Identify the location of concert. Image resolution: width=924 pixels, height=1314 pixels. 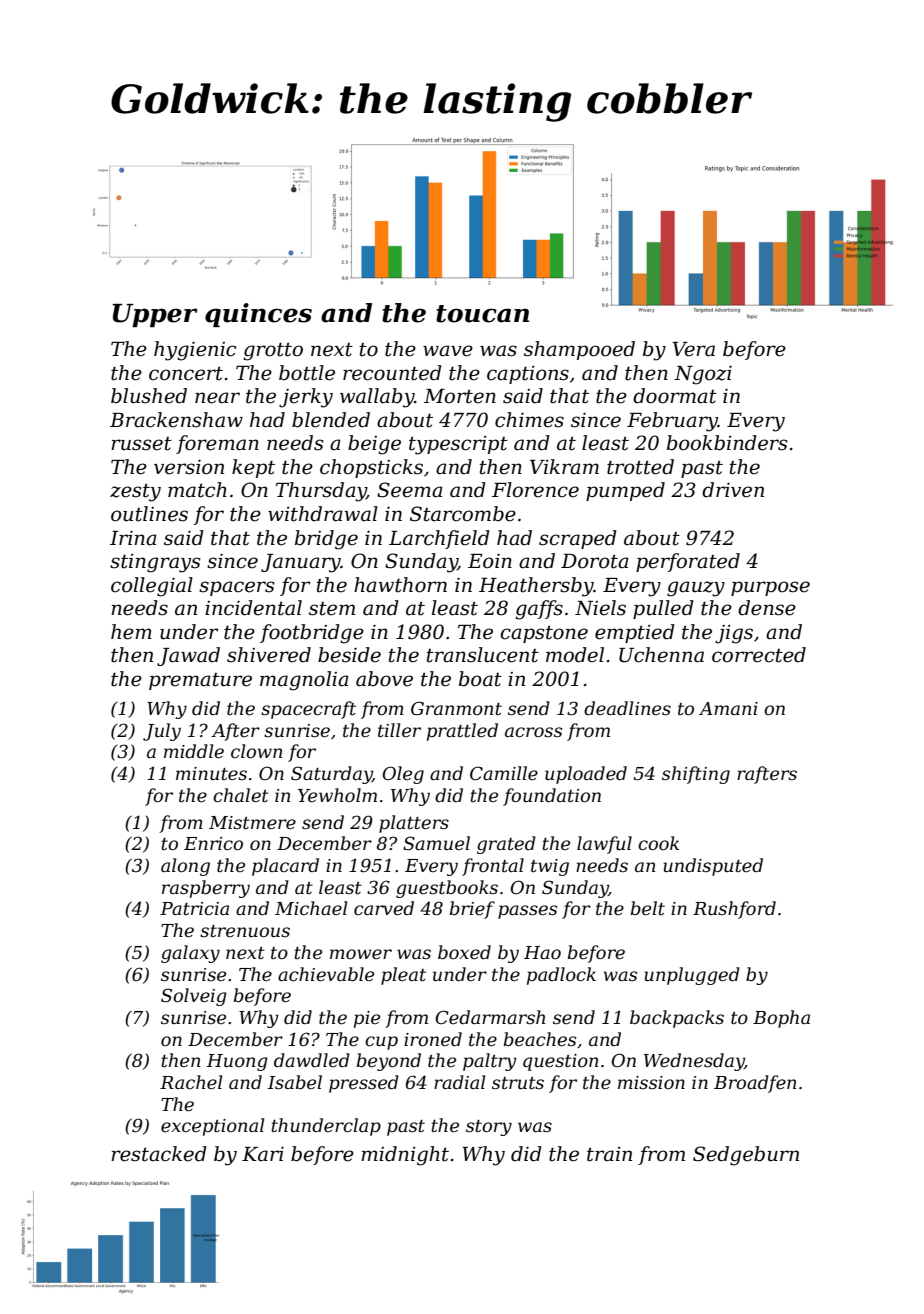
(186, 374).
